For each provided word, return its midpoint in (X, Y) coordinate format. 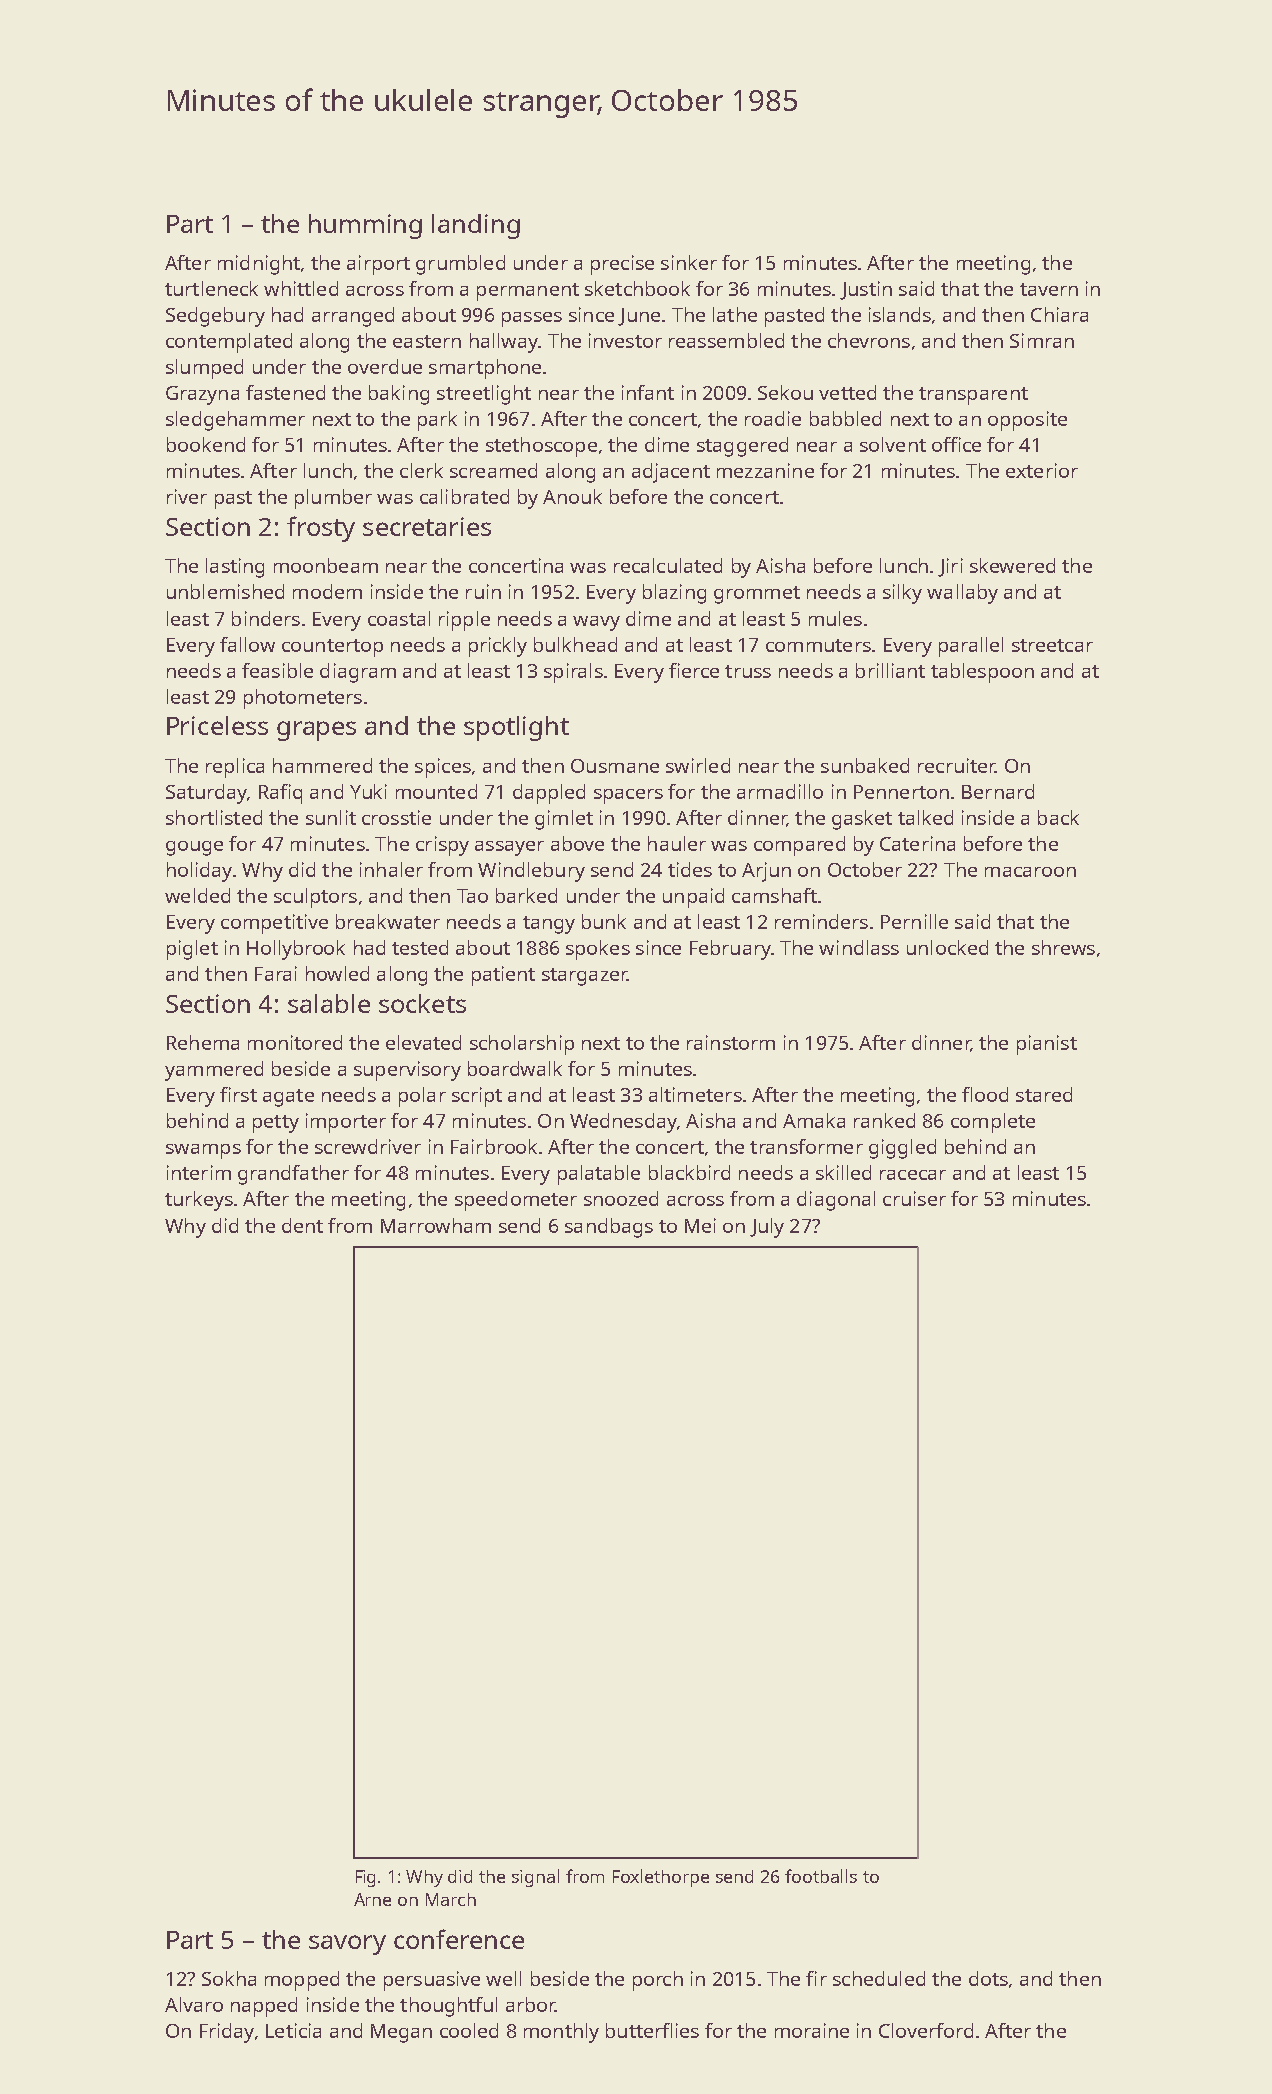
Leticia (293, 2030)
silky (902, 594)
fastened (285, 392)
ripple (464, 621)
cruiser (914, 1198)
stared (1044, 1094)
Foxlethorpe (661, 1878)
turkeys (199, 1201)
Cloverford (926, 2030)
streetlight (484, 395)
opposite (1027, 421)
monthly (561, 2033)
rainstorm (731, 1042)
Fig (365, 1878)
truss (748, 671)
